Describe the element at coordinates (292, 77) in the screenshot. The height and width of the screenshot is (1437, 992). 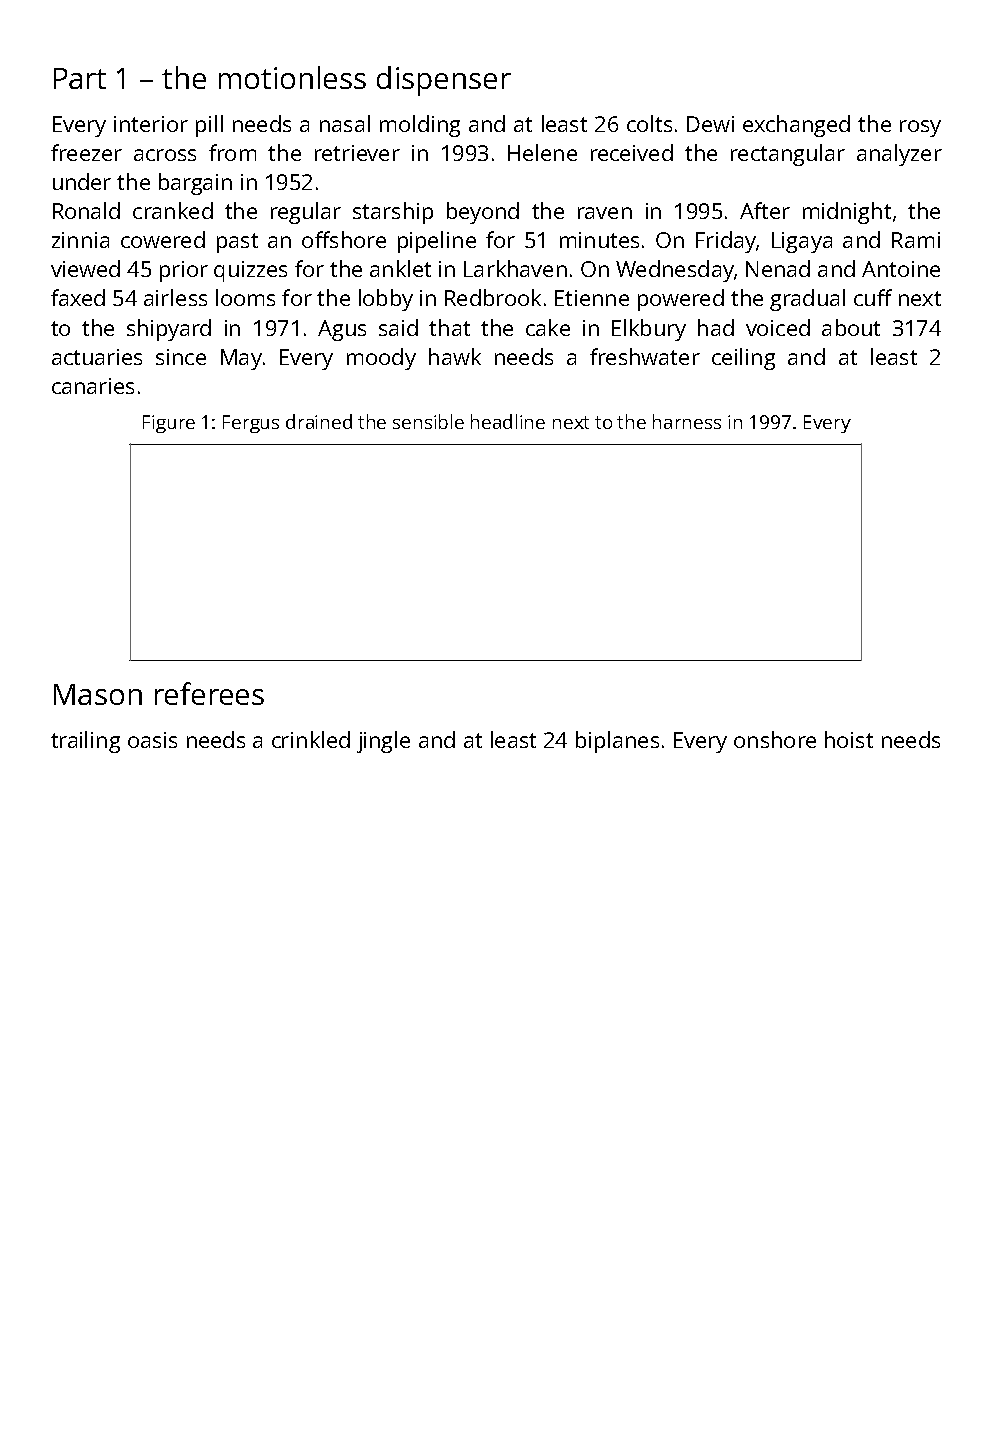
I see `motionless` at that location.
